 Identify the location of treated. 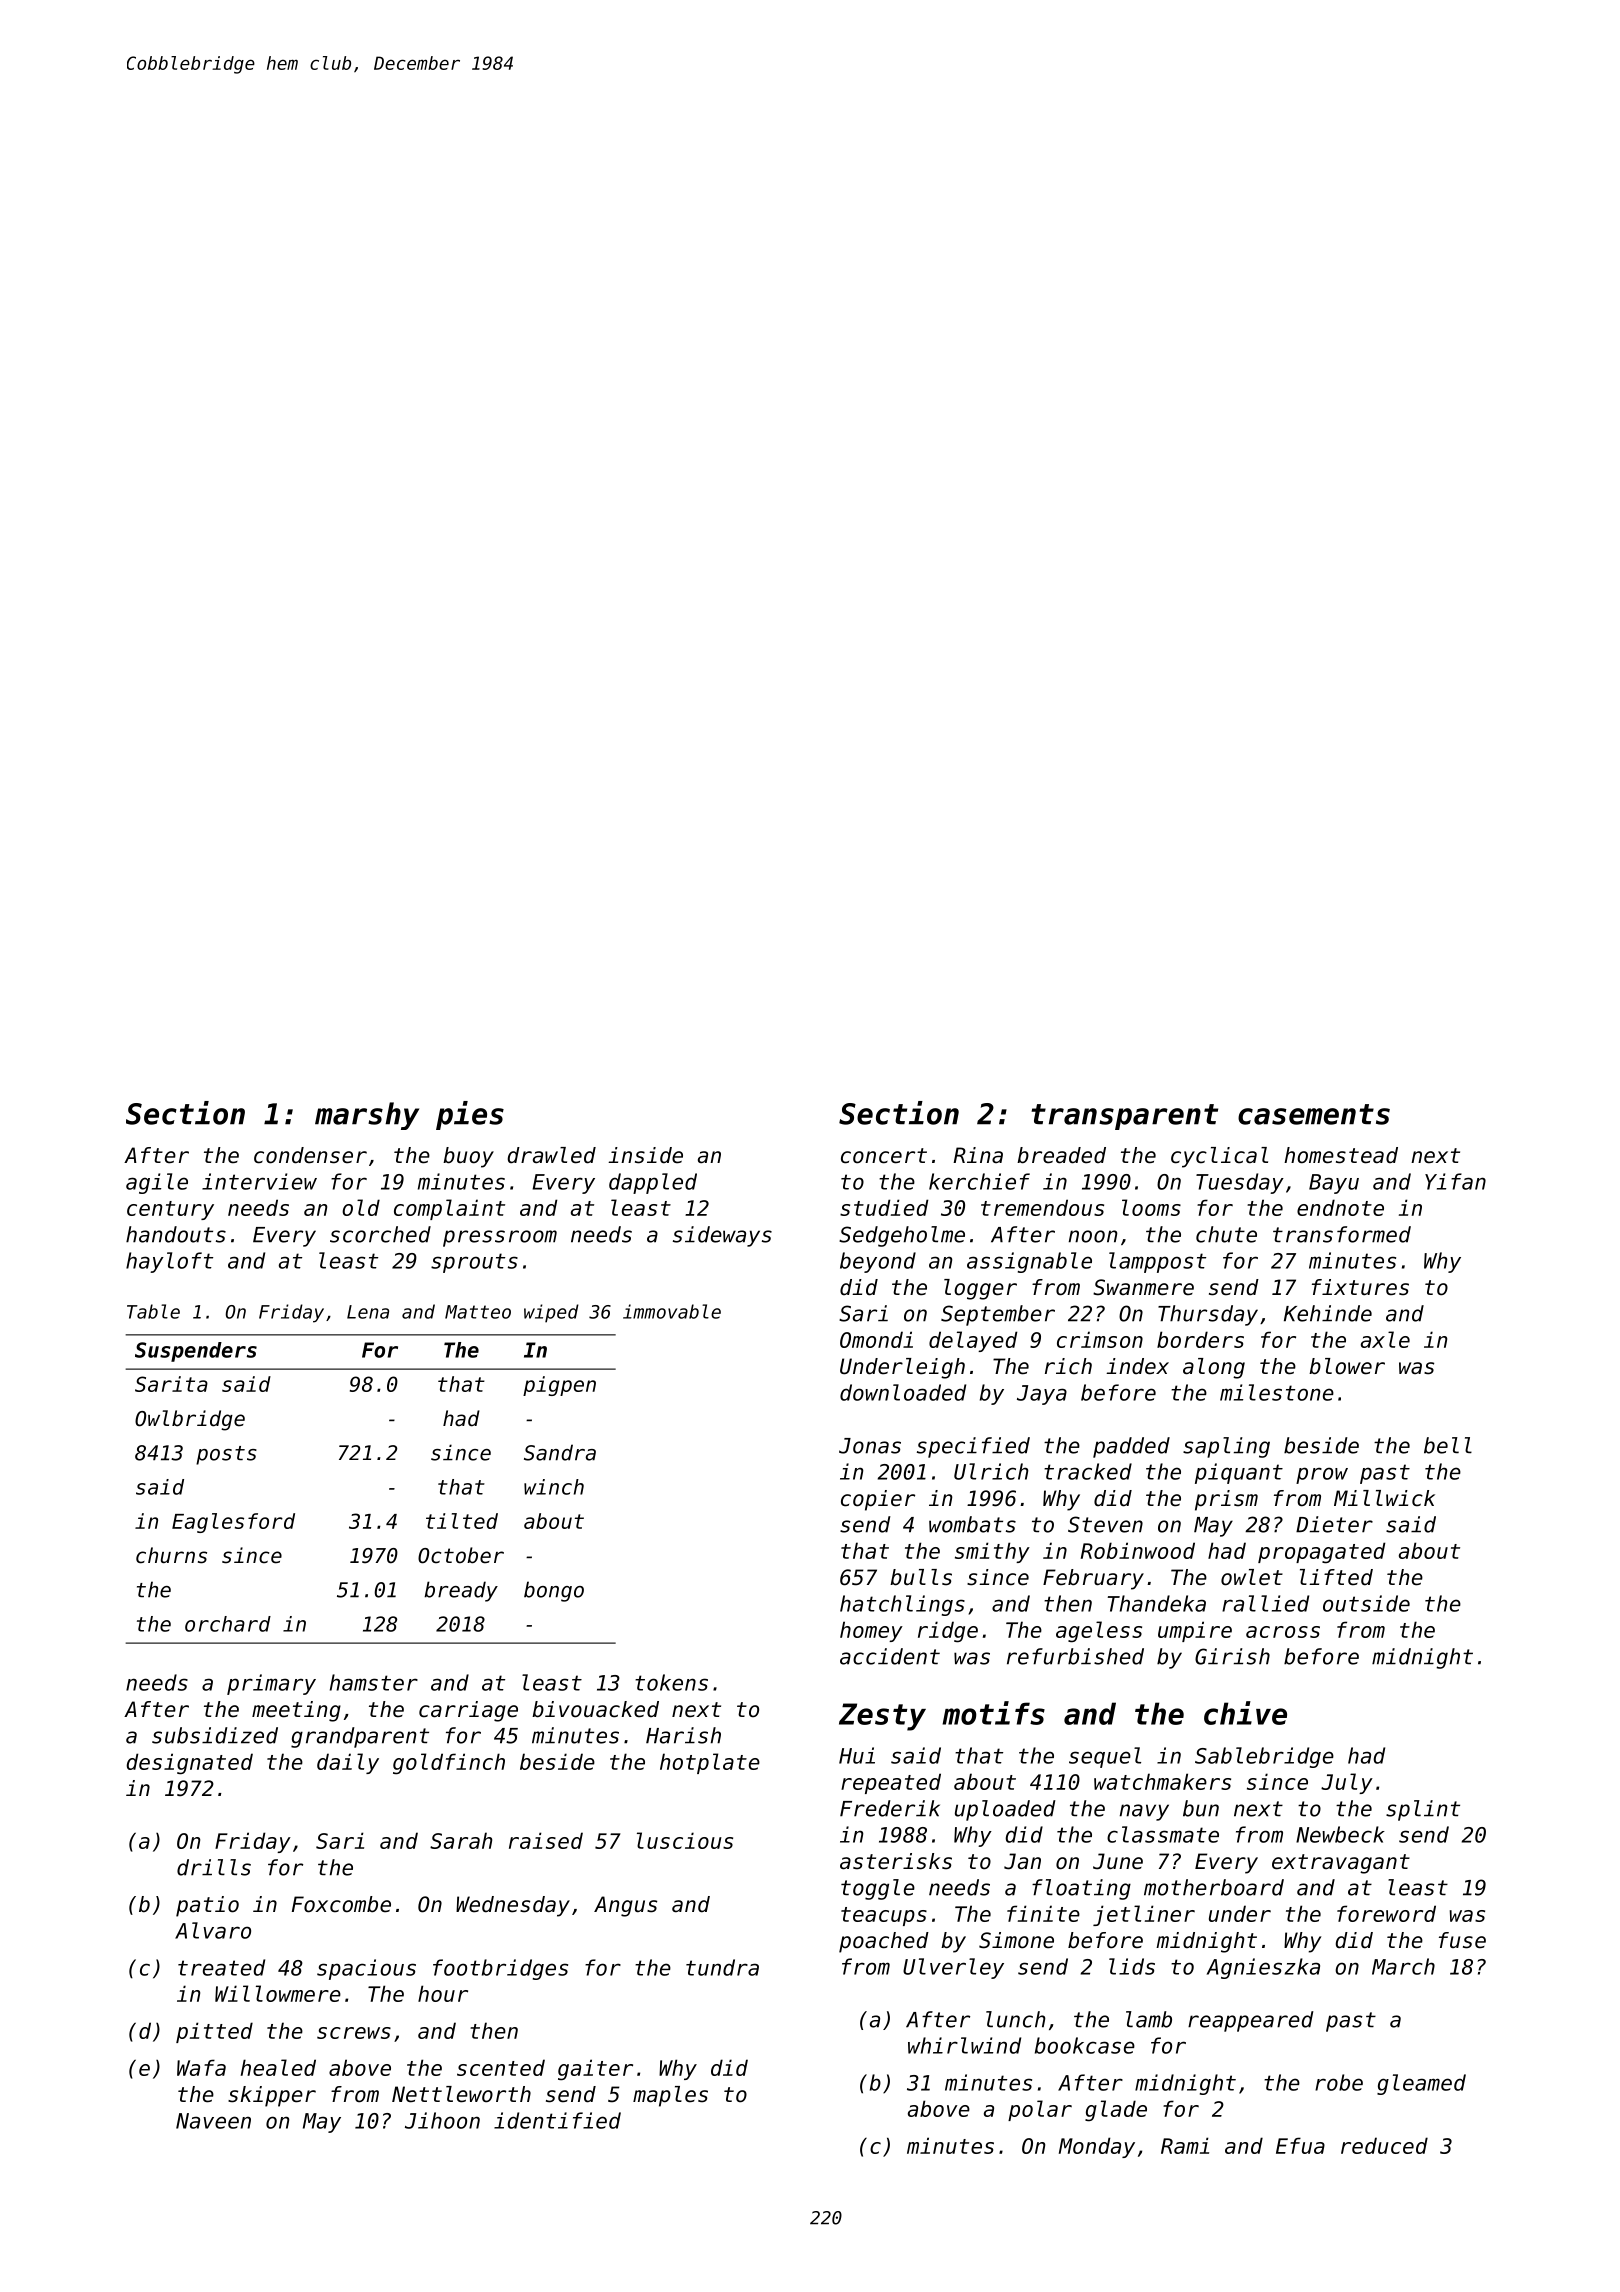
(221, 1967).
